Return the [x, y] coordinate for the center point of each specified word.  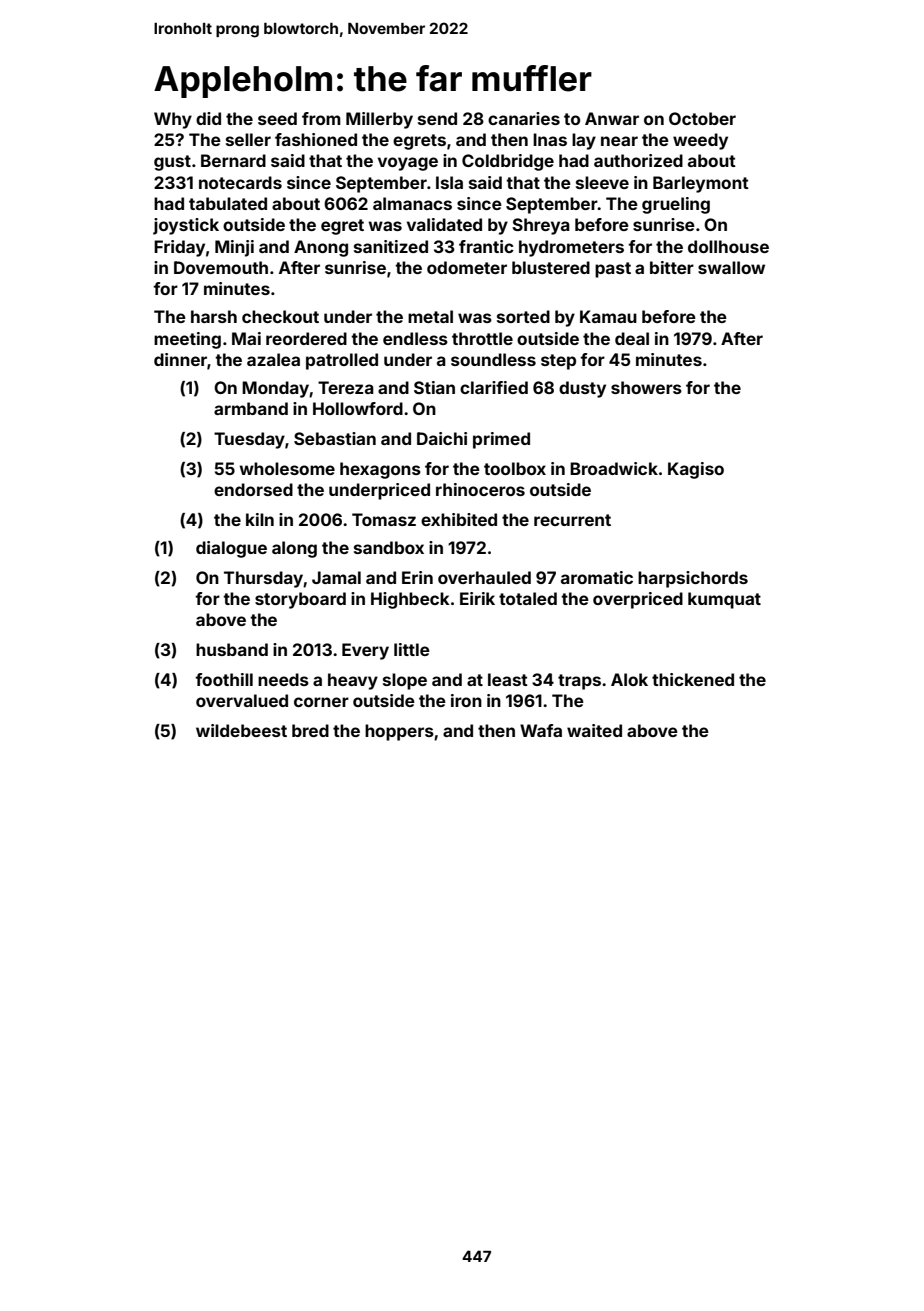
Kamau [608, 316]
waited [594, 730]
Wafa [541, 730]
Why [173, 120]
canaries [524, 118]
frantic [486, 246]
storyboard [300, 600]
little [412, 649]
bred [310, 730]
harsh [214, 316]
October [702, 118]
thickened [693, 679]
